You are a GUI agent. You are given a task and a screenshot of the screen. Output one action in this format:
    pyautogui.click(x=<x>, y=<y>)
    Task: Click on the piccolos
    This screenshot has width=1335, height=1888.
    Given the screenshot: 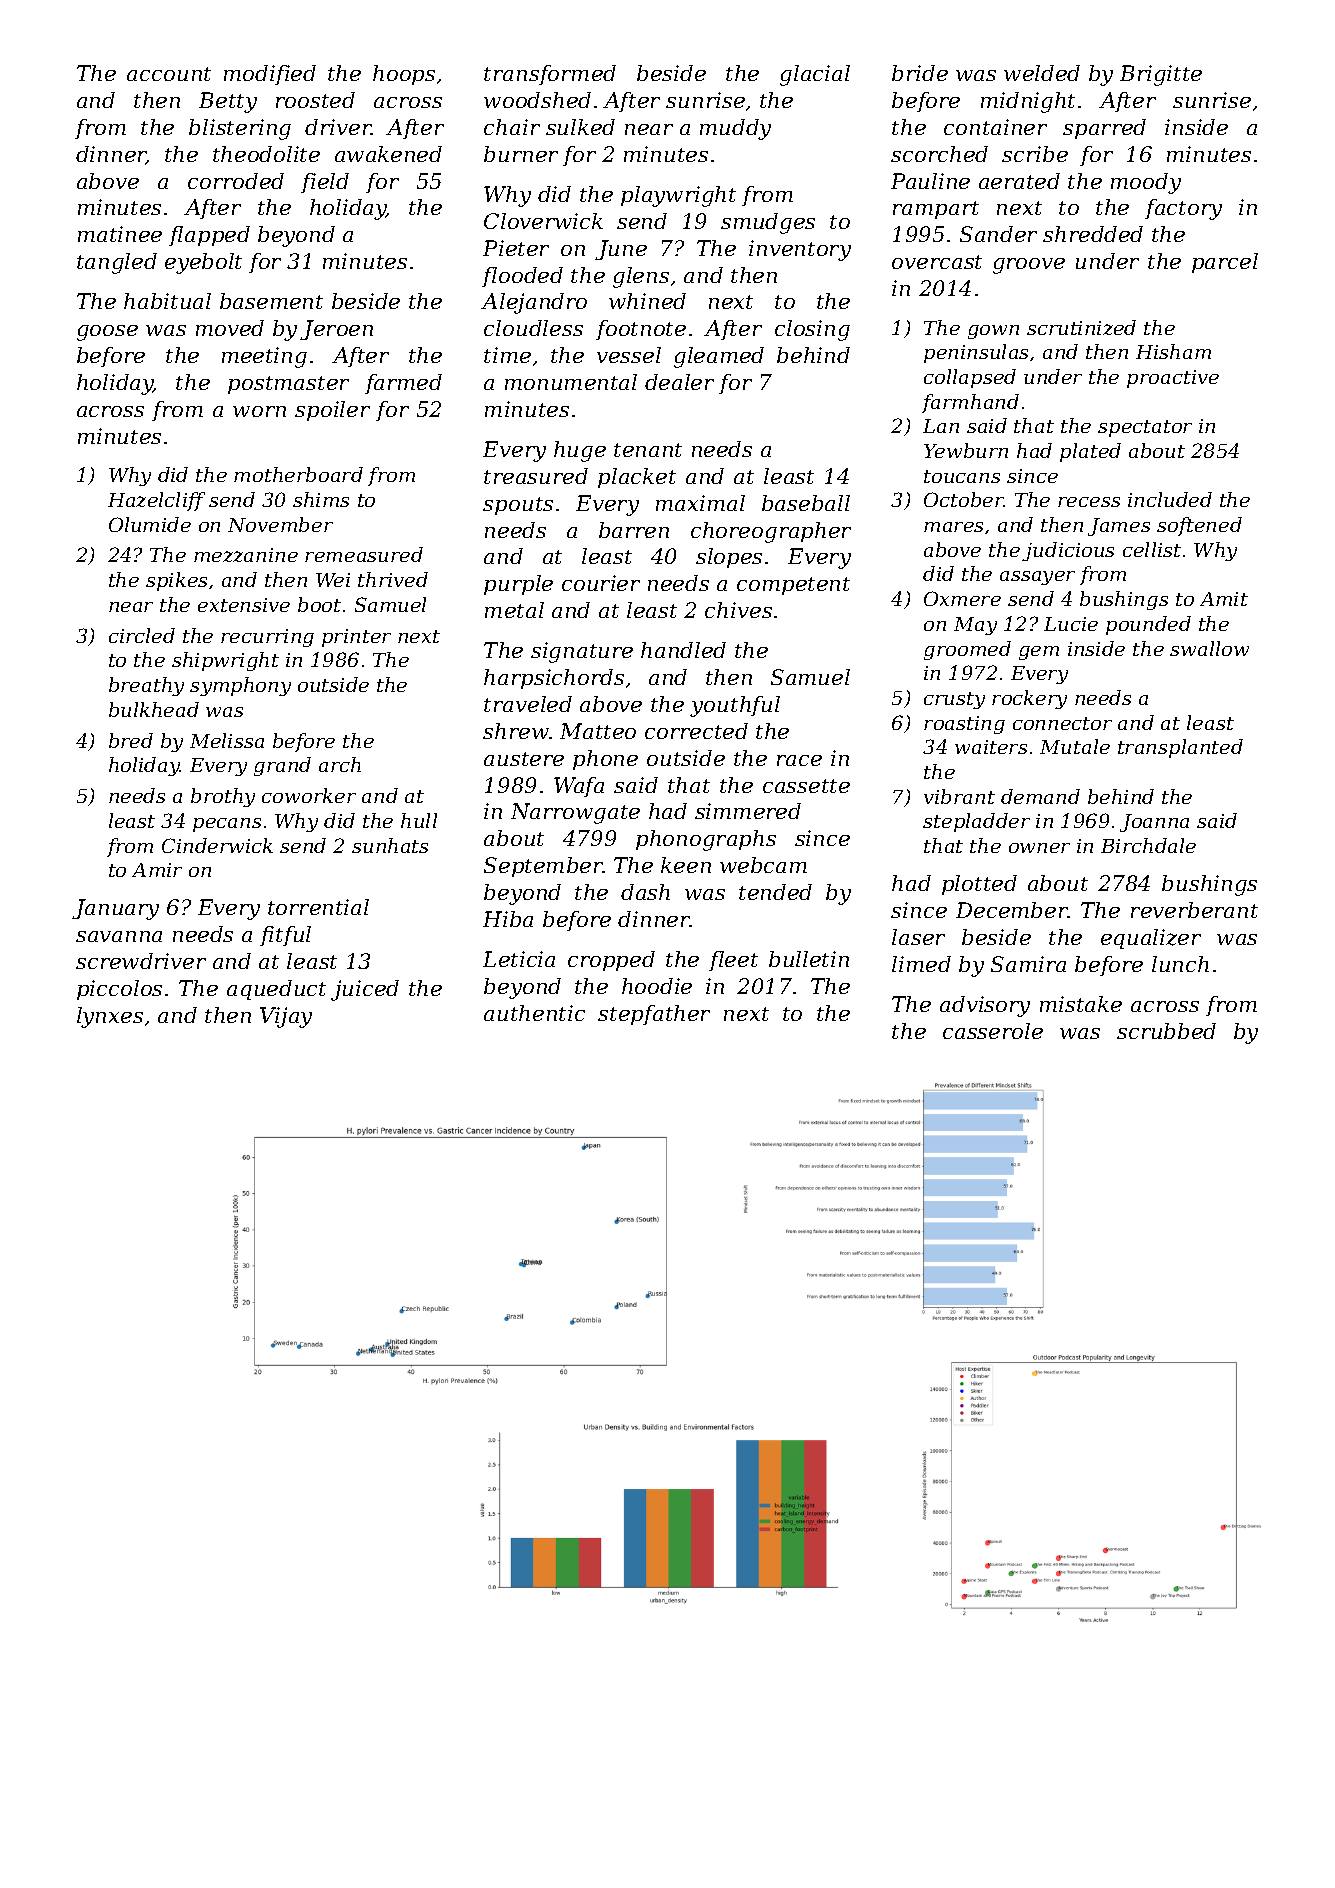 What is the action you would take?
    pyautogui.click(x=119, y=990)
